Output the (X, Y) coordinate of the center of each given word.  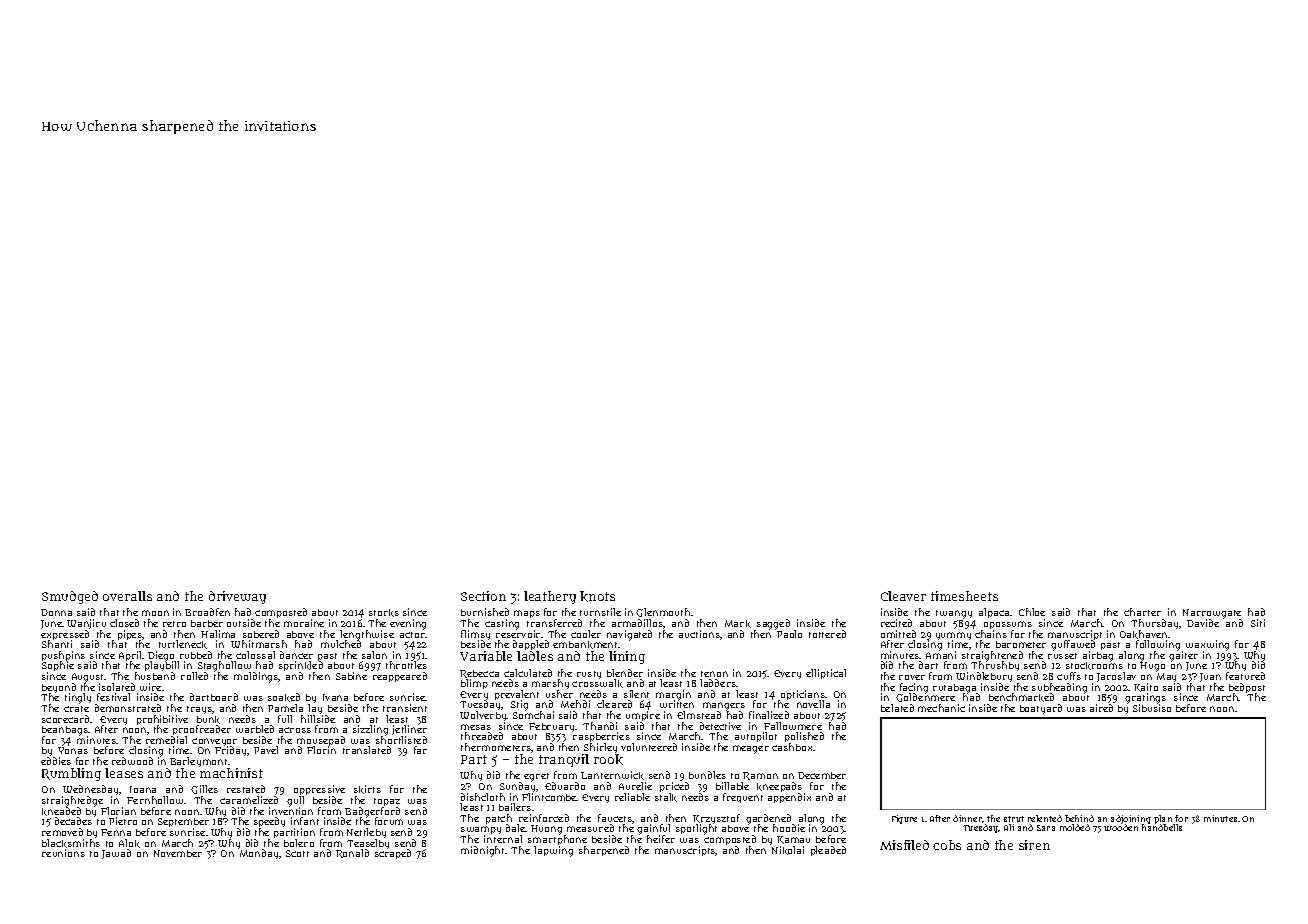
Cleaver (903, 596)
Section (483, 596)
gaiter (1183, 657)
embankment (586, 645)
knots (597, 596)
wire (150, 687)
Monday (259, 854)
